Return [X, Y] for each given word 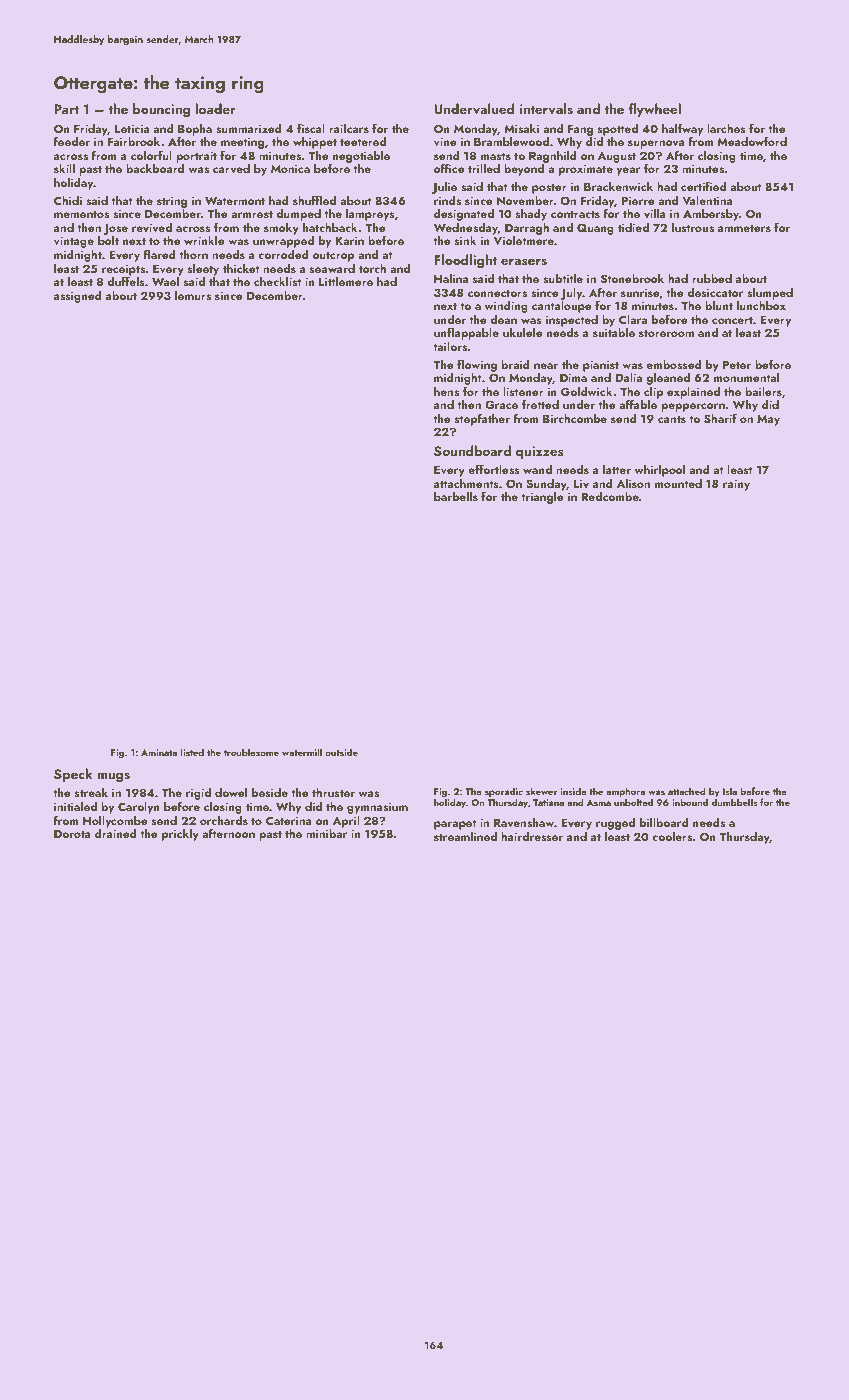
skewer [542, 791]
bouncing [161, 110]
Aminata [159, 752]
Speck [73, 775]
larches [726, 128]
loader [215, 108]
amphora [625, 792]
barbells [456, 496]
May [768, 420]
